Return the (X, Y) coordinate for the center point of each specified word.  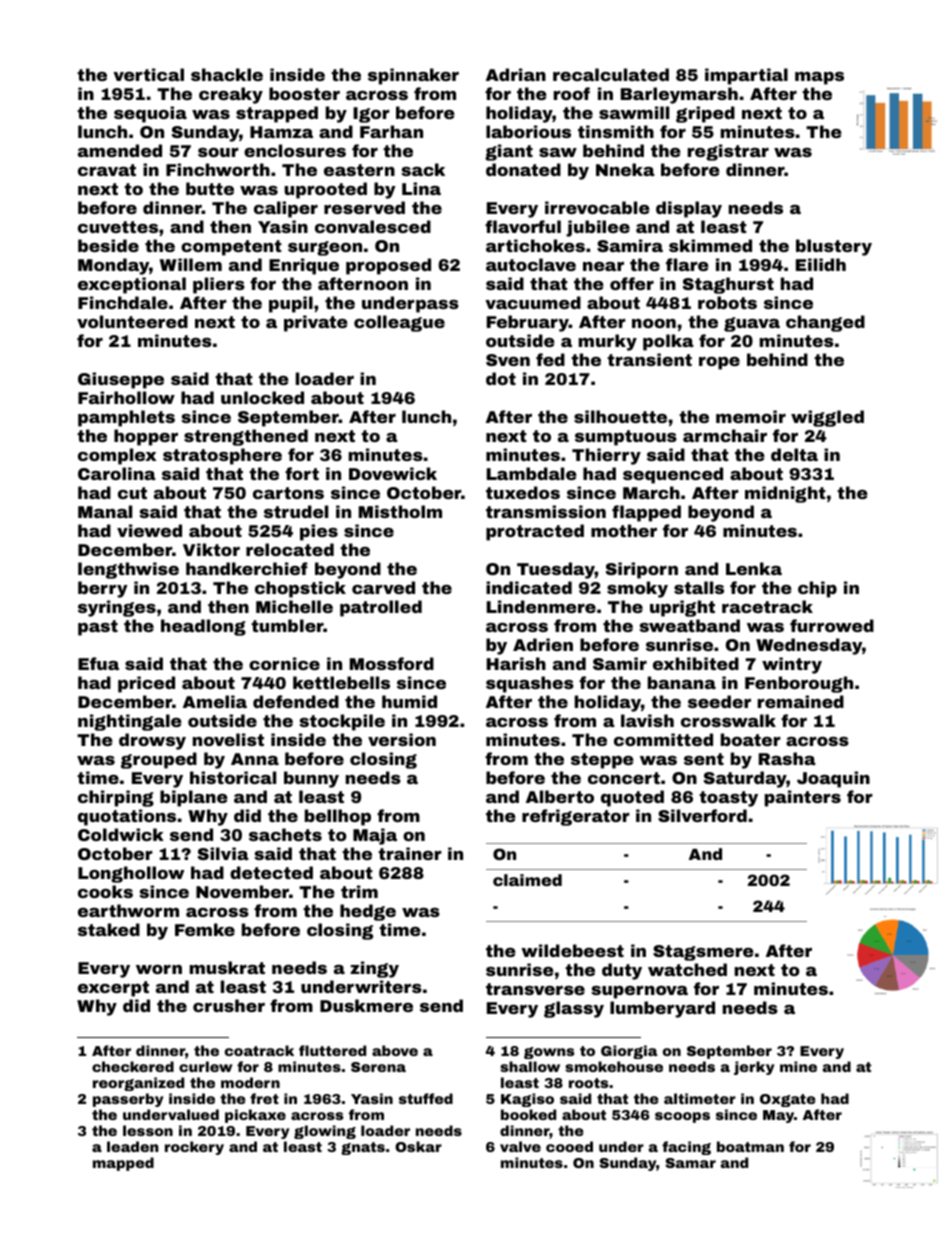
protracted (535, 532)
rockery (194, 1148)
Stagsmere (703, 953)
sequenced (673, 475)
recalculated (611, 74)
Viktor (211, 549)
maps (819, 78)
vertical (148, 74)
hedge (368, 912)
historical (233, 777)
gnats (363, 1148)
